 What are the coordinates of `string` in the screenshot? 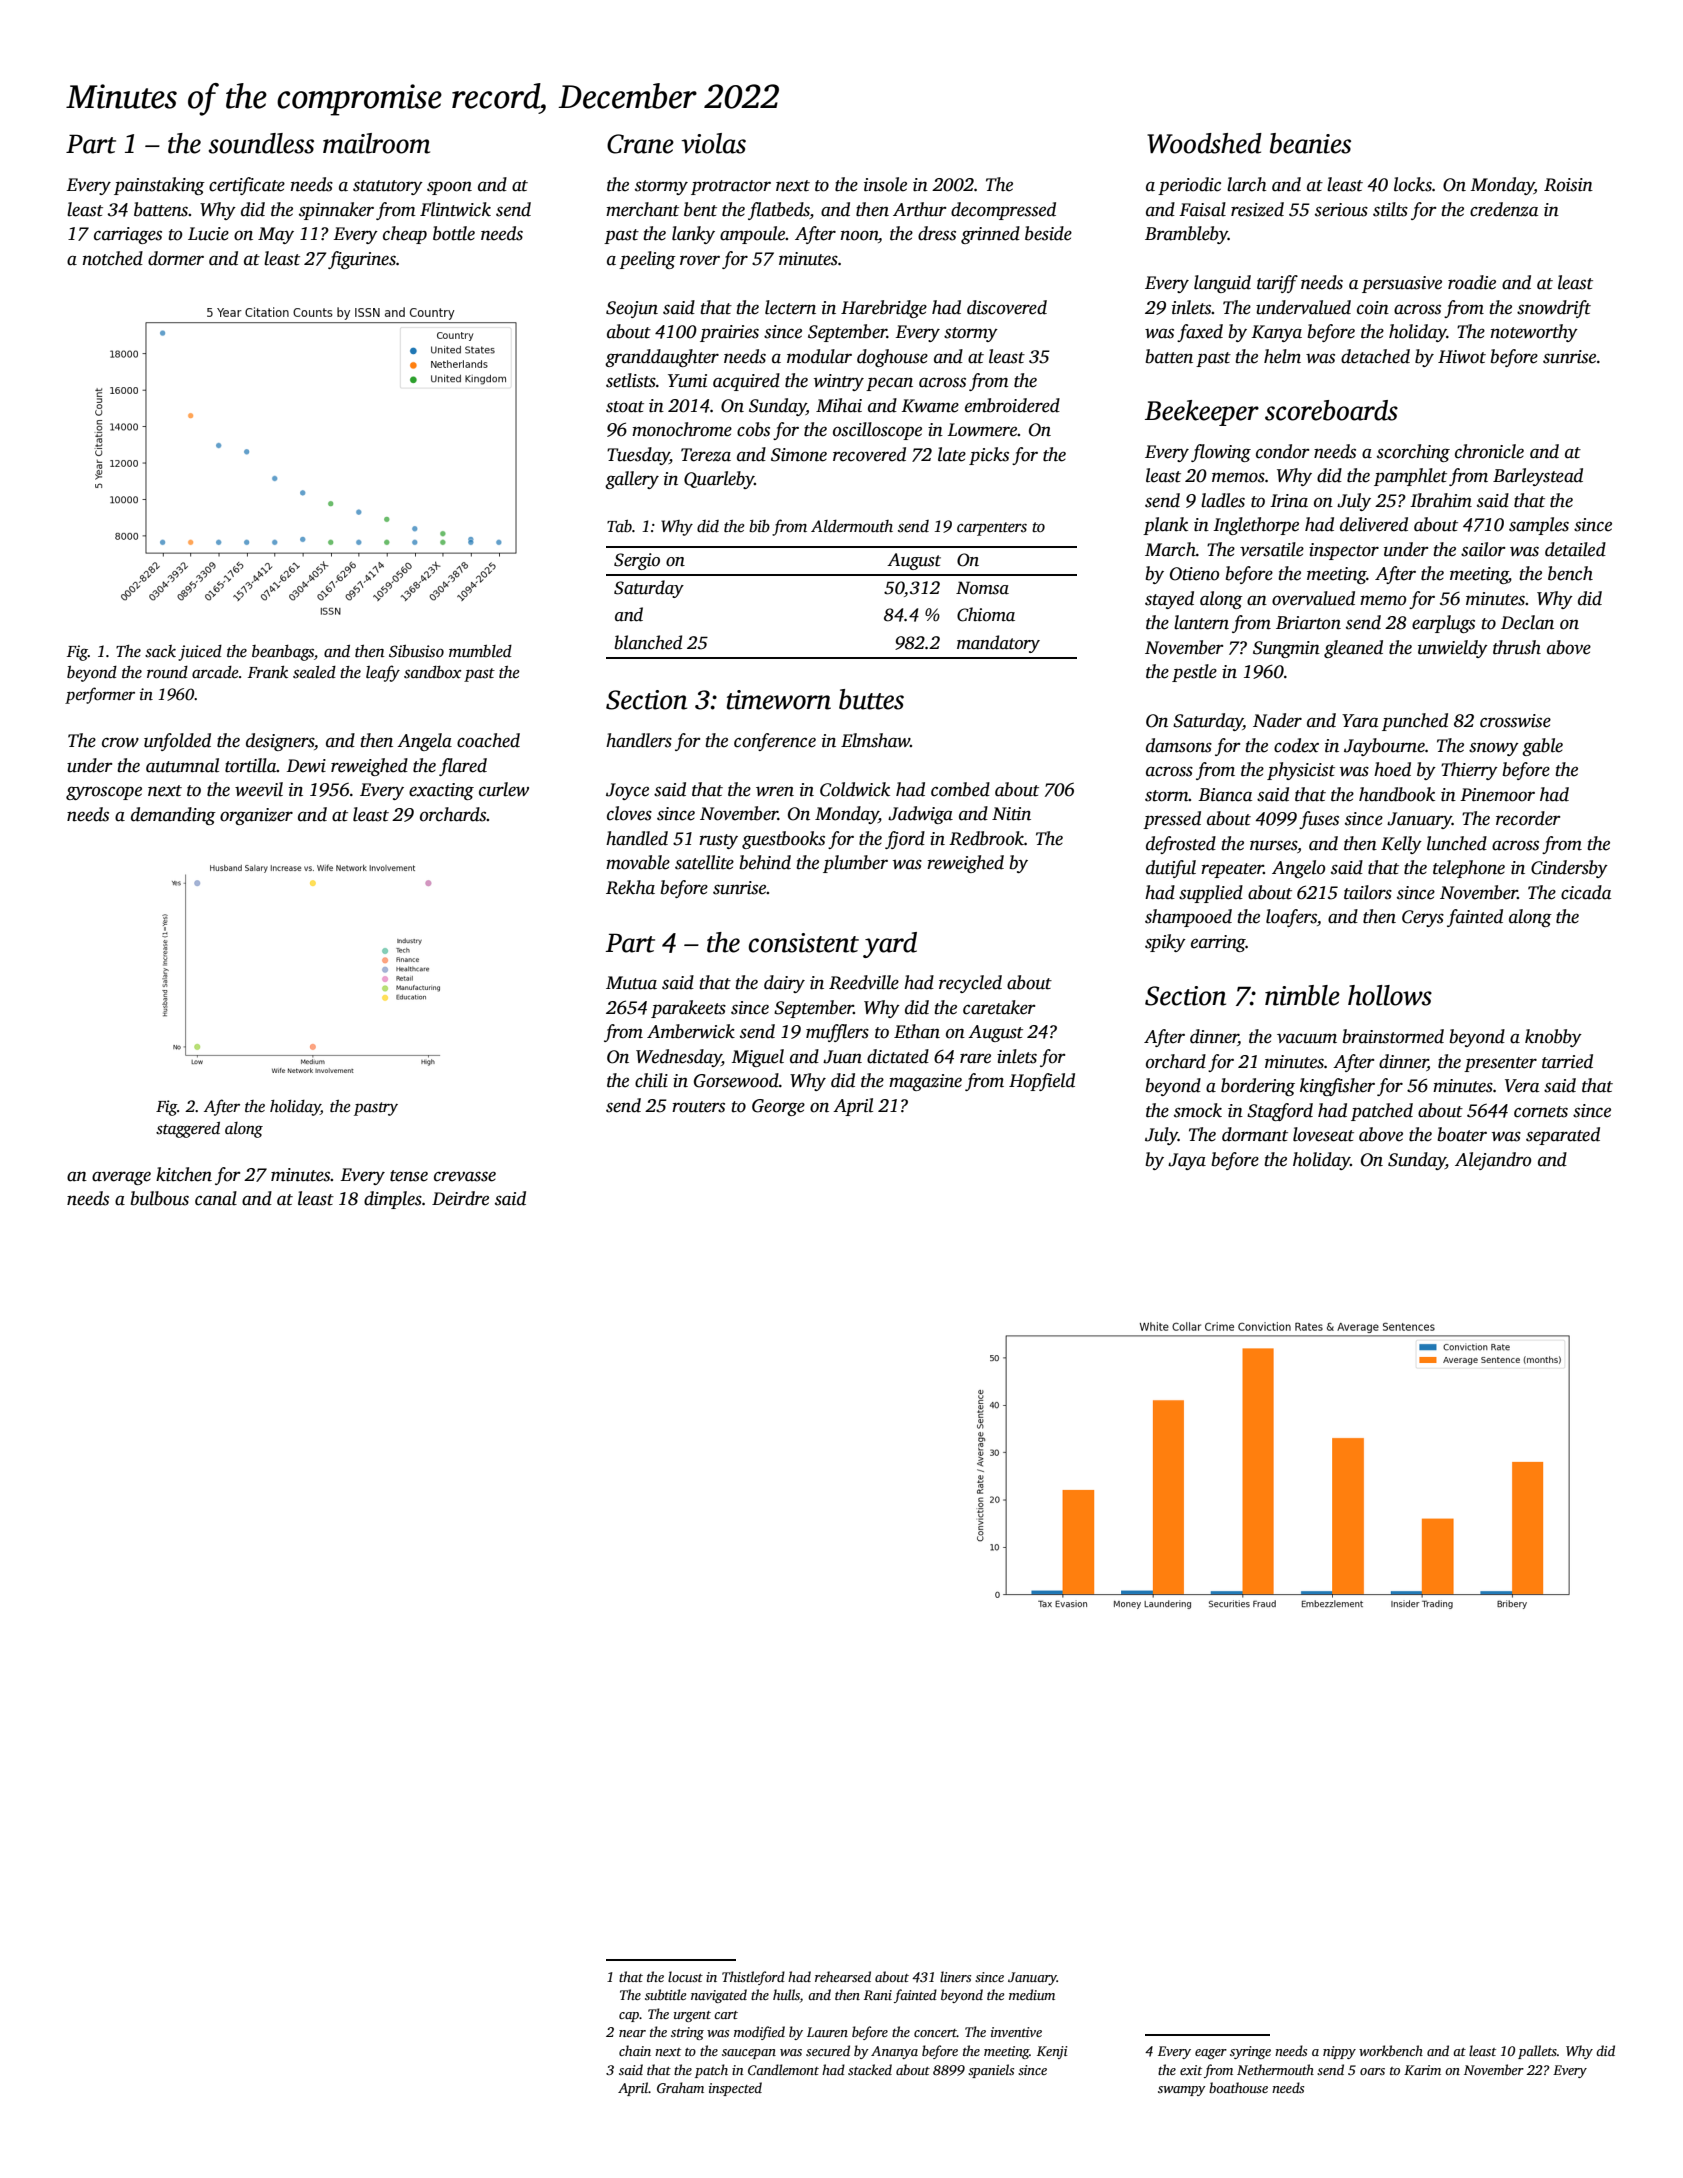 It's located at (687, 2033).
